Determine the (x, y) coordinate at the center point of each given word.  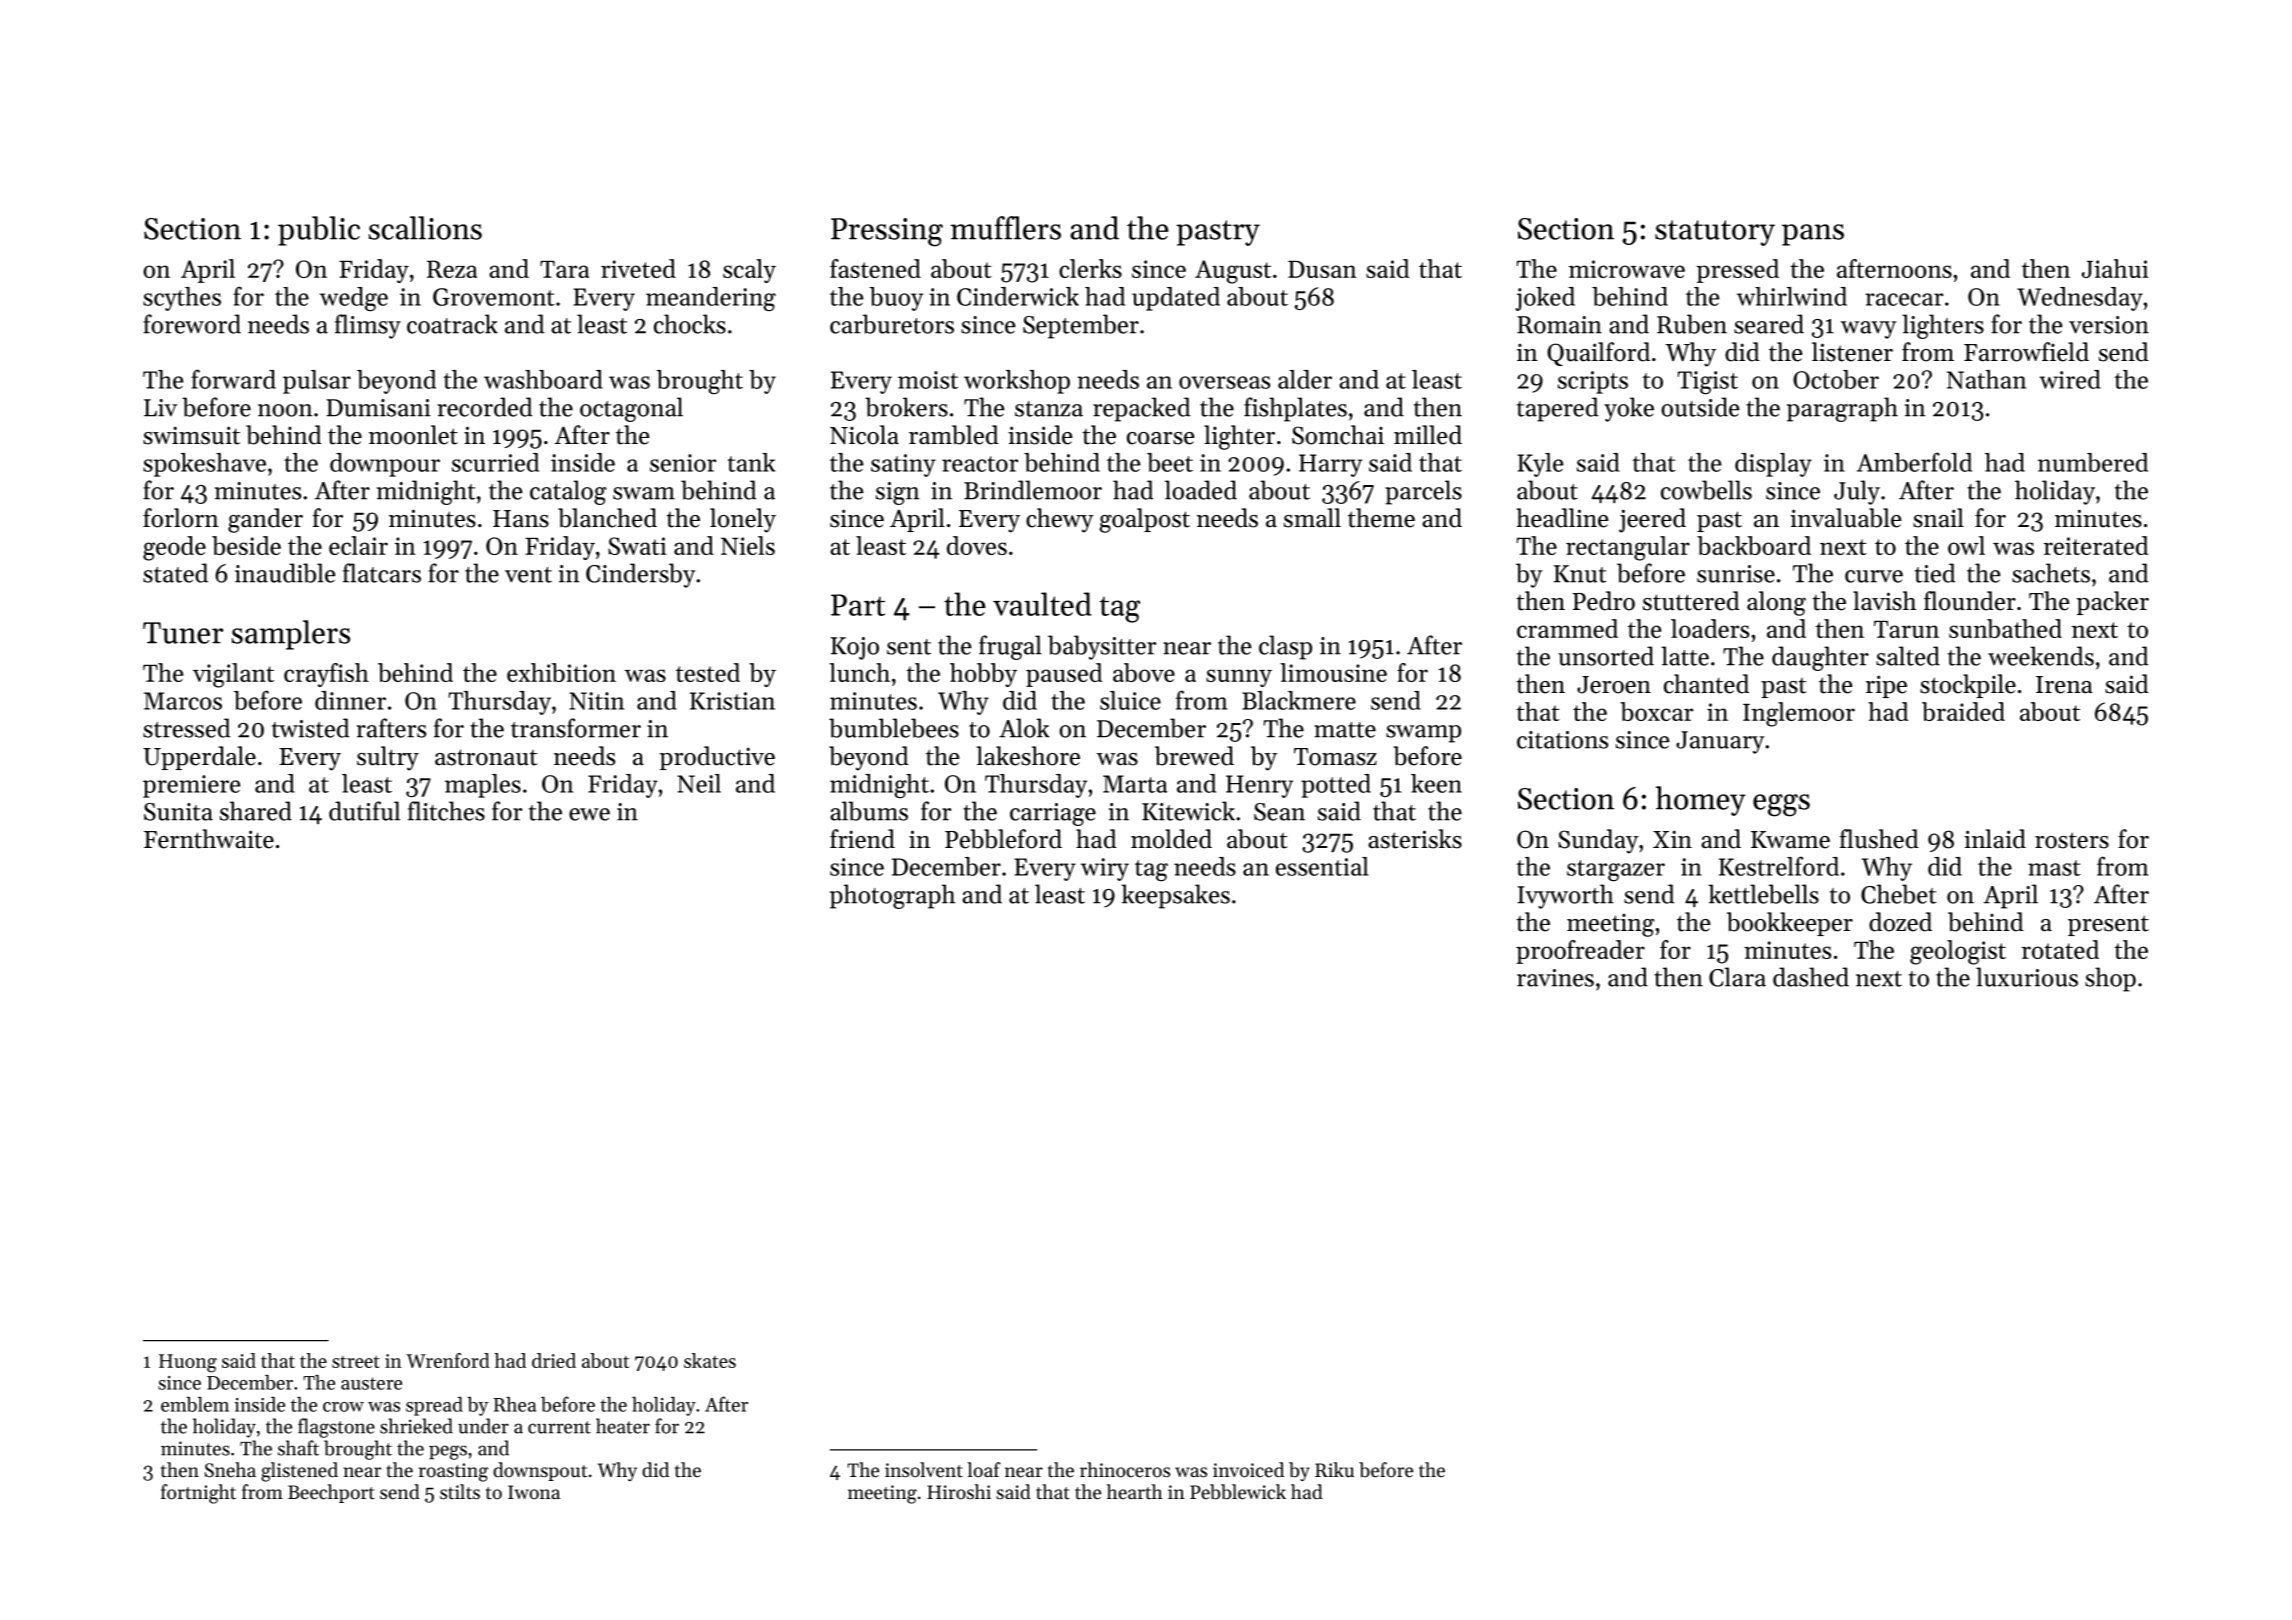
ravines (1555, 978)
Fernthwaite (209, 839)
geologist (1958, 952)
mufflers (1006, 228)
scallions (425, 228)
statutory (1715, 233)
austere (371, 1383)
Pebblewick (1238, 1492)
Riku (1334, 1469)
